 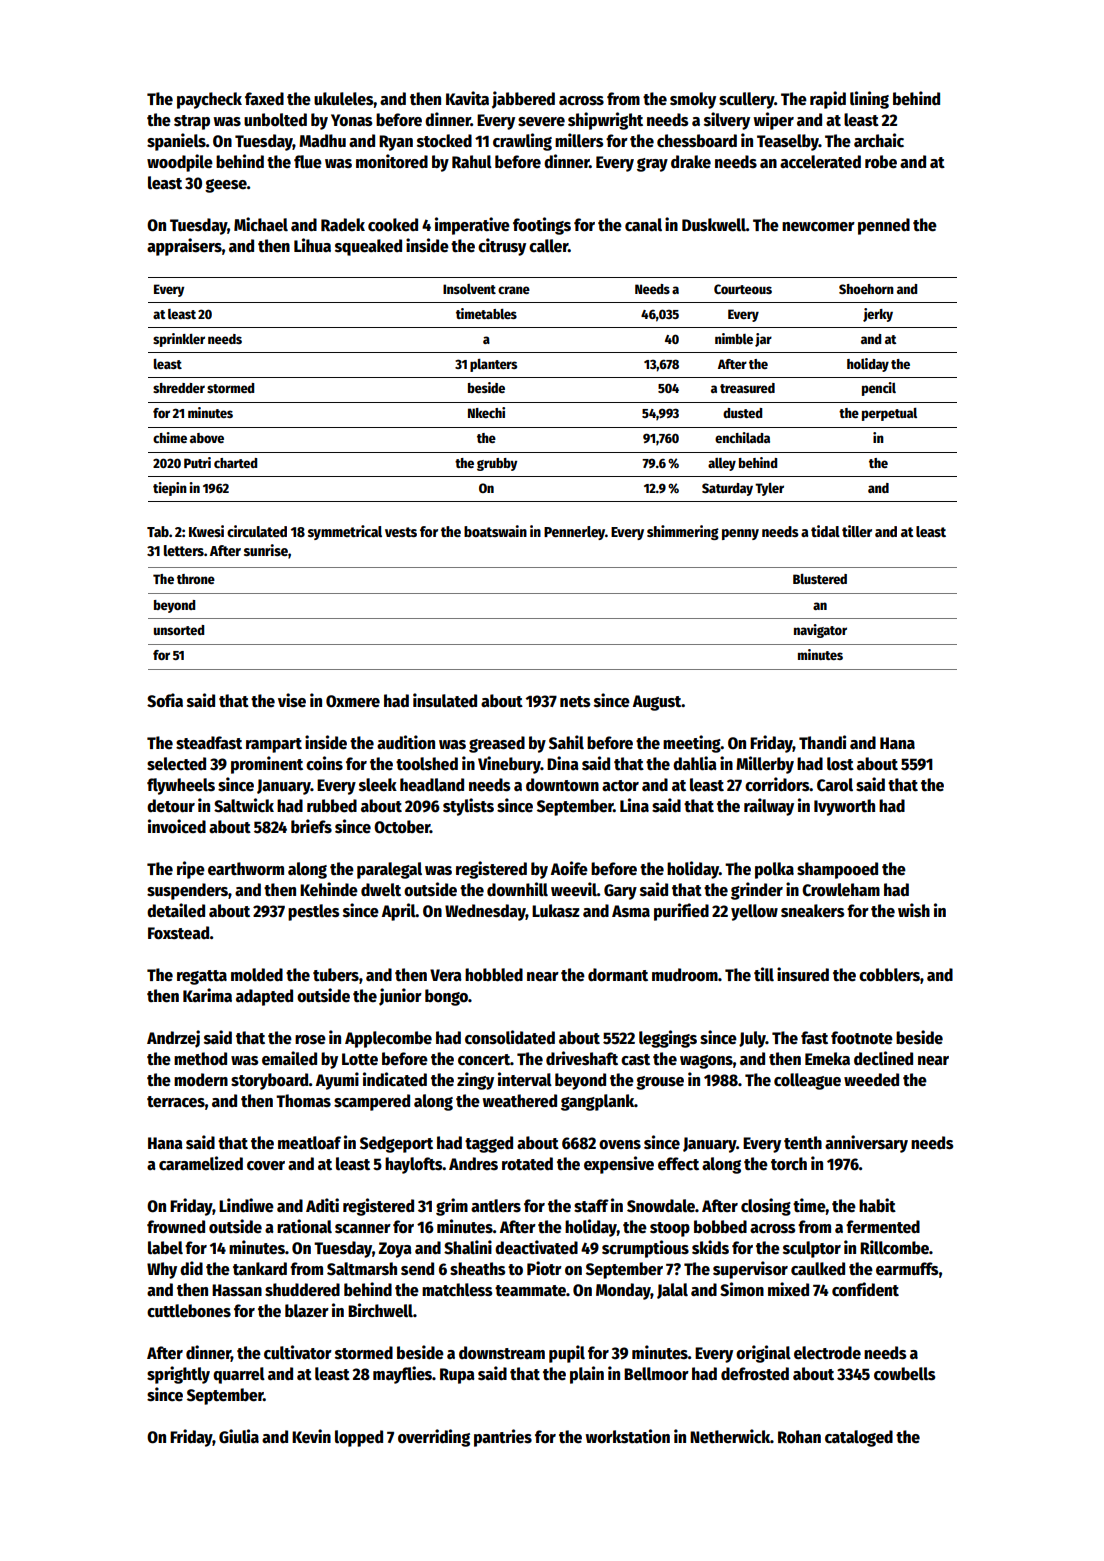 What do you see at coordinates (799, 1437) in the page?
I see `Rohan` at bounding box center [799, 1437].
